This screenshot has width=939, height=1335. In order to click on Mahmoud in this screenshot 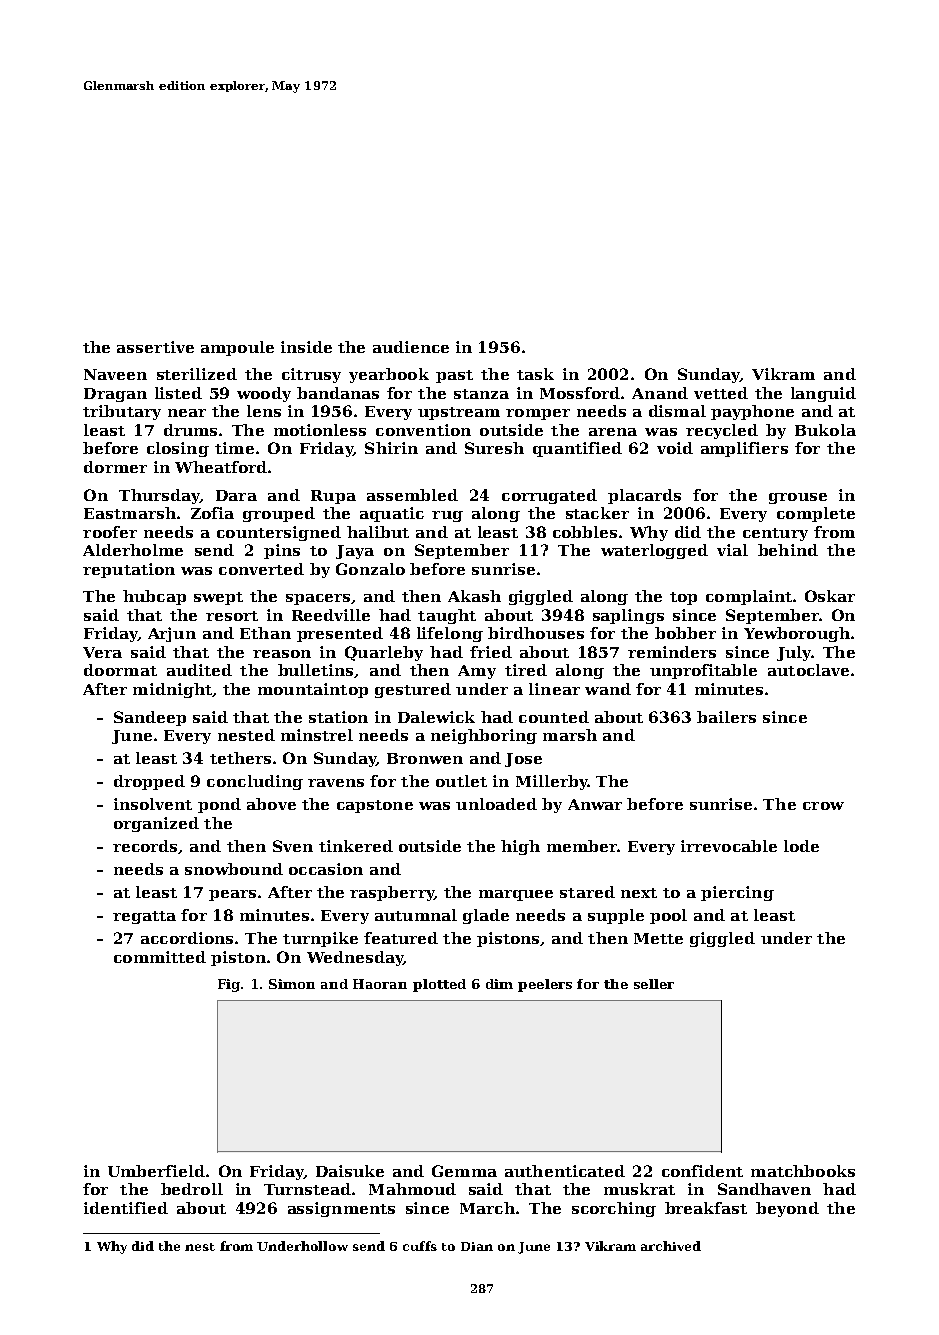, I will do `click(412, 1189)`.
